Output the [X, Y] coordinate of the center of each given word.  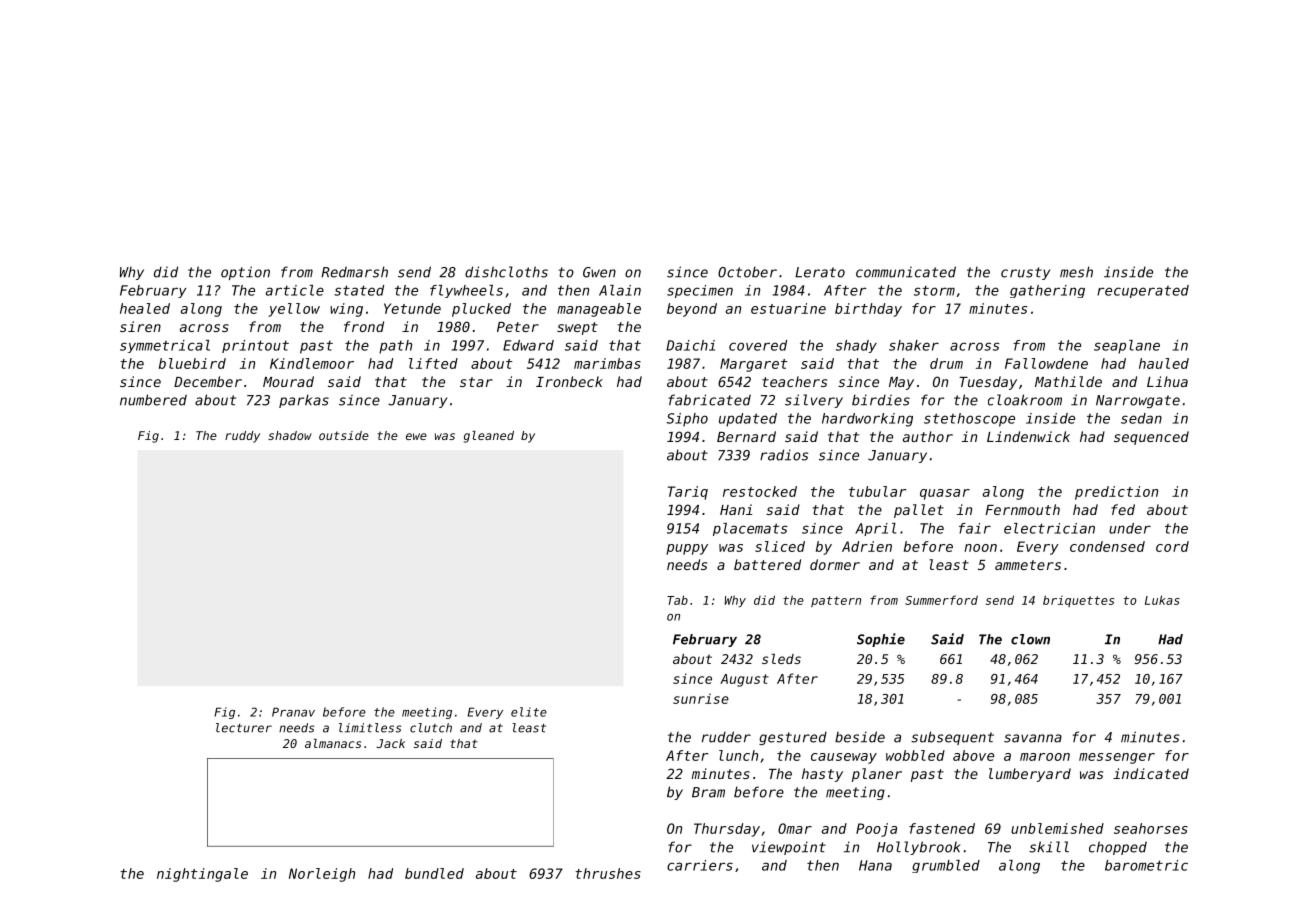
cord [1172, 546]
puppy [687, 549]
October [747, 272]
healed [145, 308]
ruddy [242, 437]
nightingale [202, 875]
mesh [1076, 272]
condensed [1107, 546]
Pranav [293, 712]
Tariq [688, 493]
